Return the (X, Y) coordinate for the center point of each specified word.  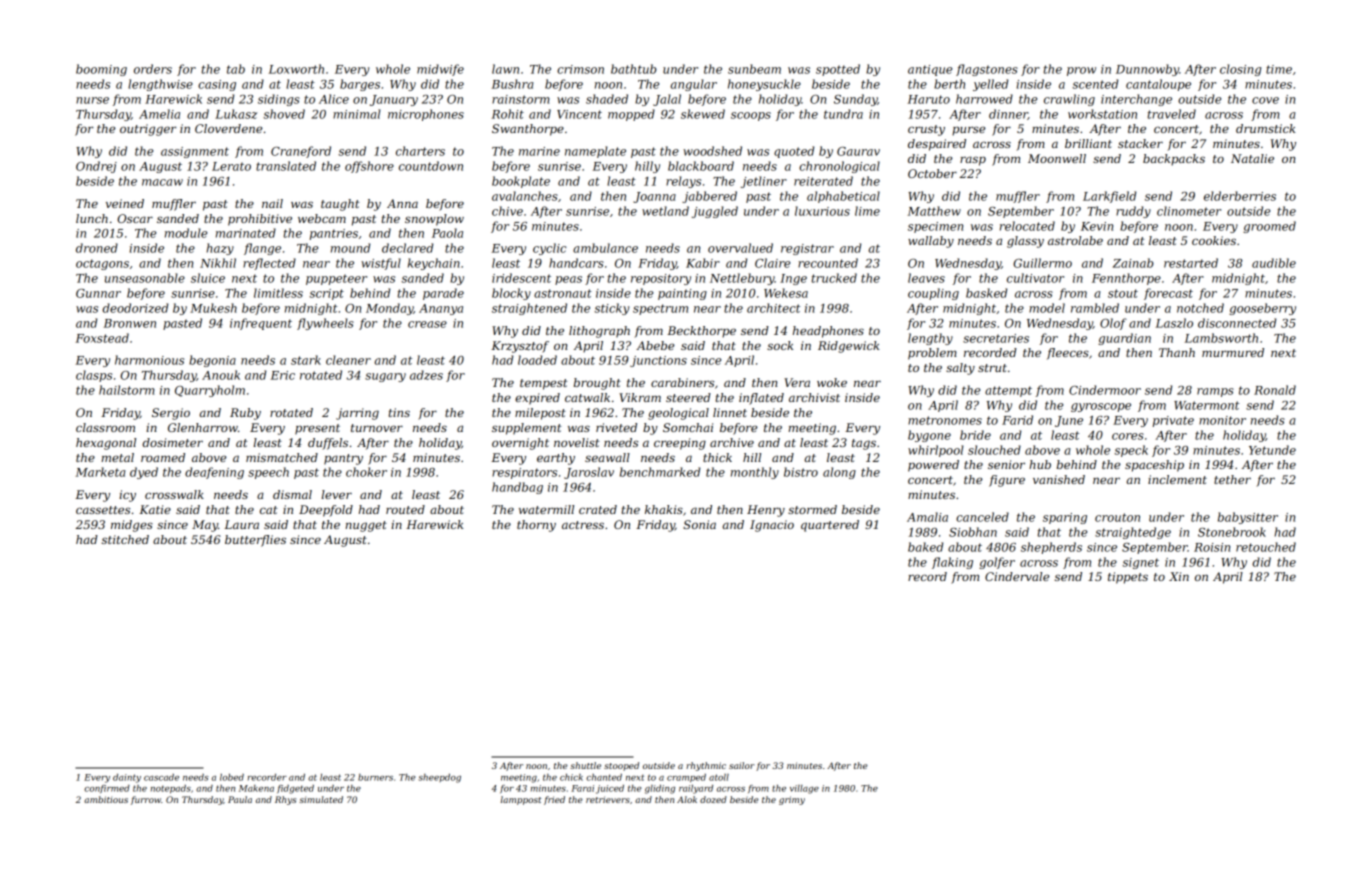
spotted (838, 70)
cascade (161, 777)
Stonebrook (1232, 532)
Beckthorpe (701, 332)
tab (236, 69)
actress (583, 525)
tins (399, 412)
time (1279, 69)
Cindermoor (1105, 390)
